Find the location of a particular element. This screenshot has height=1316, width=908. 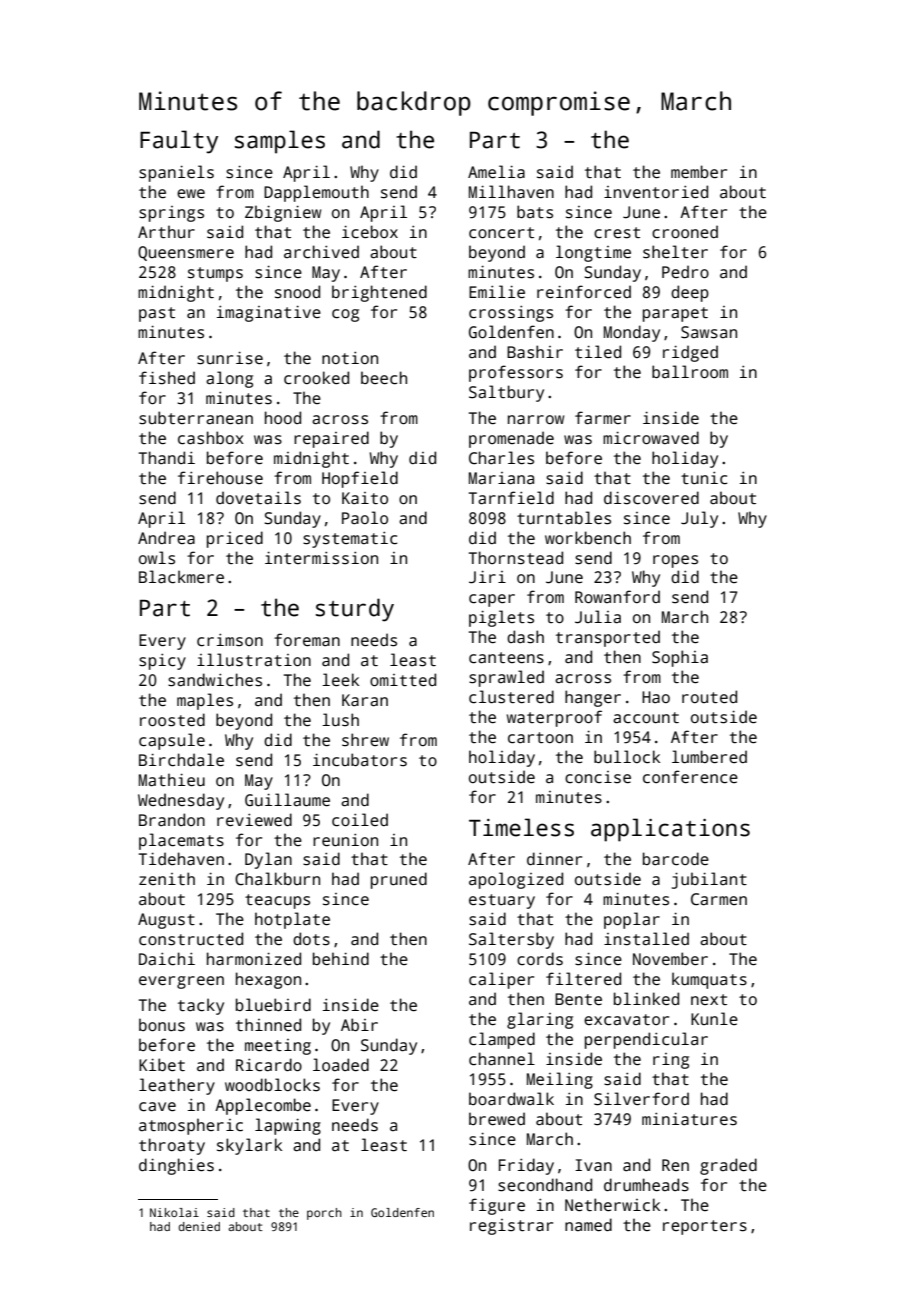

Abir is located at coordinates (359, 1024).
